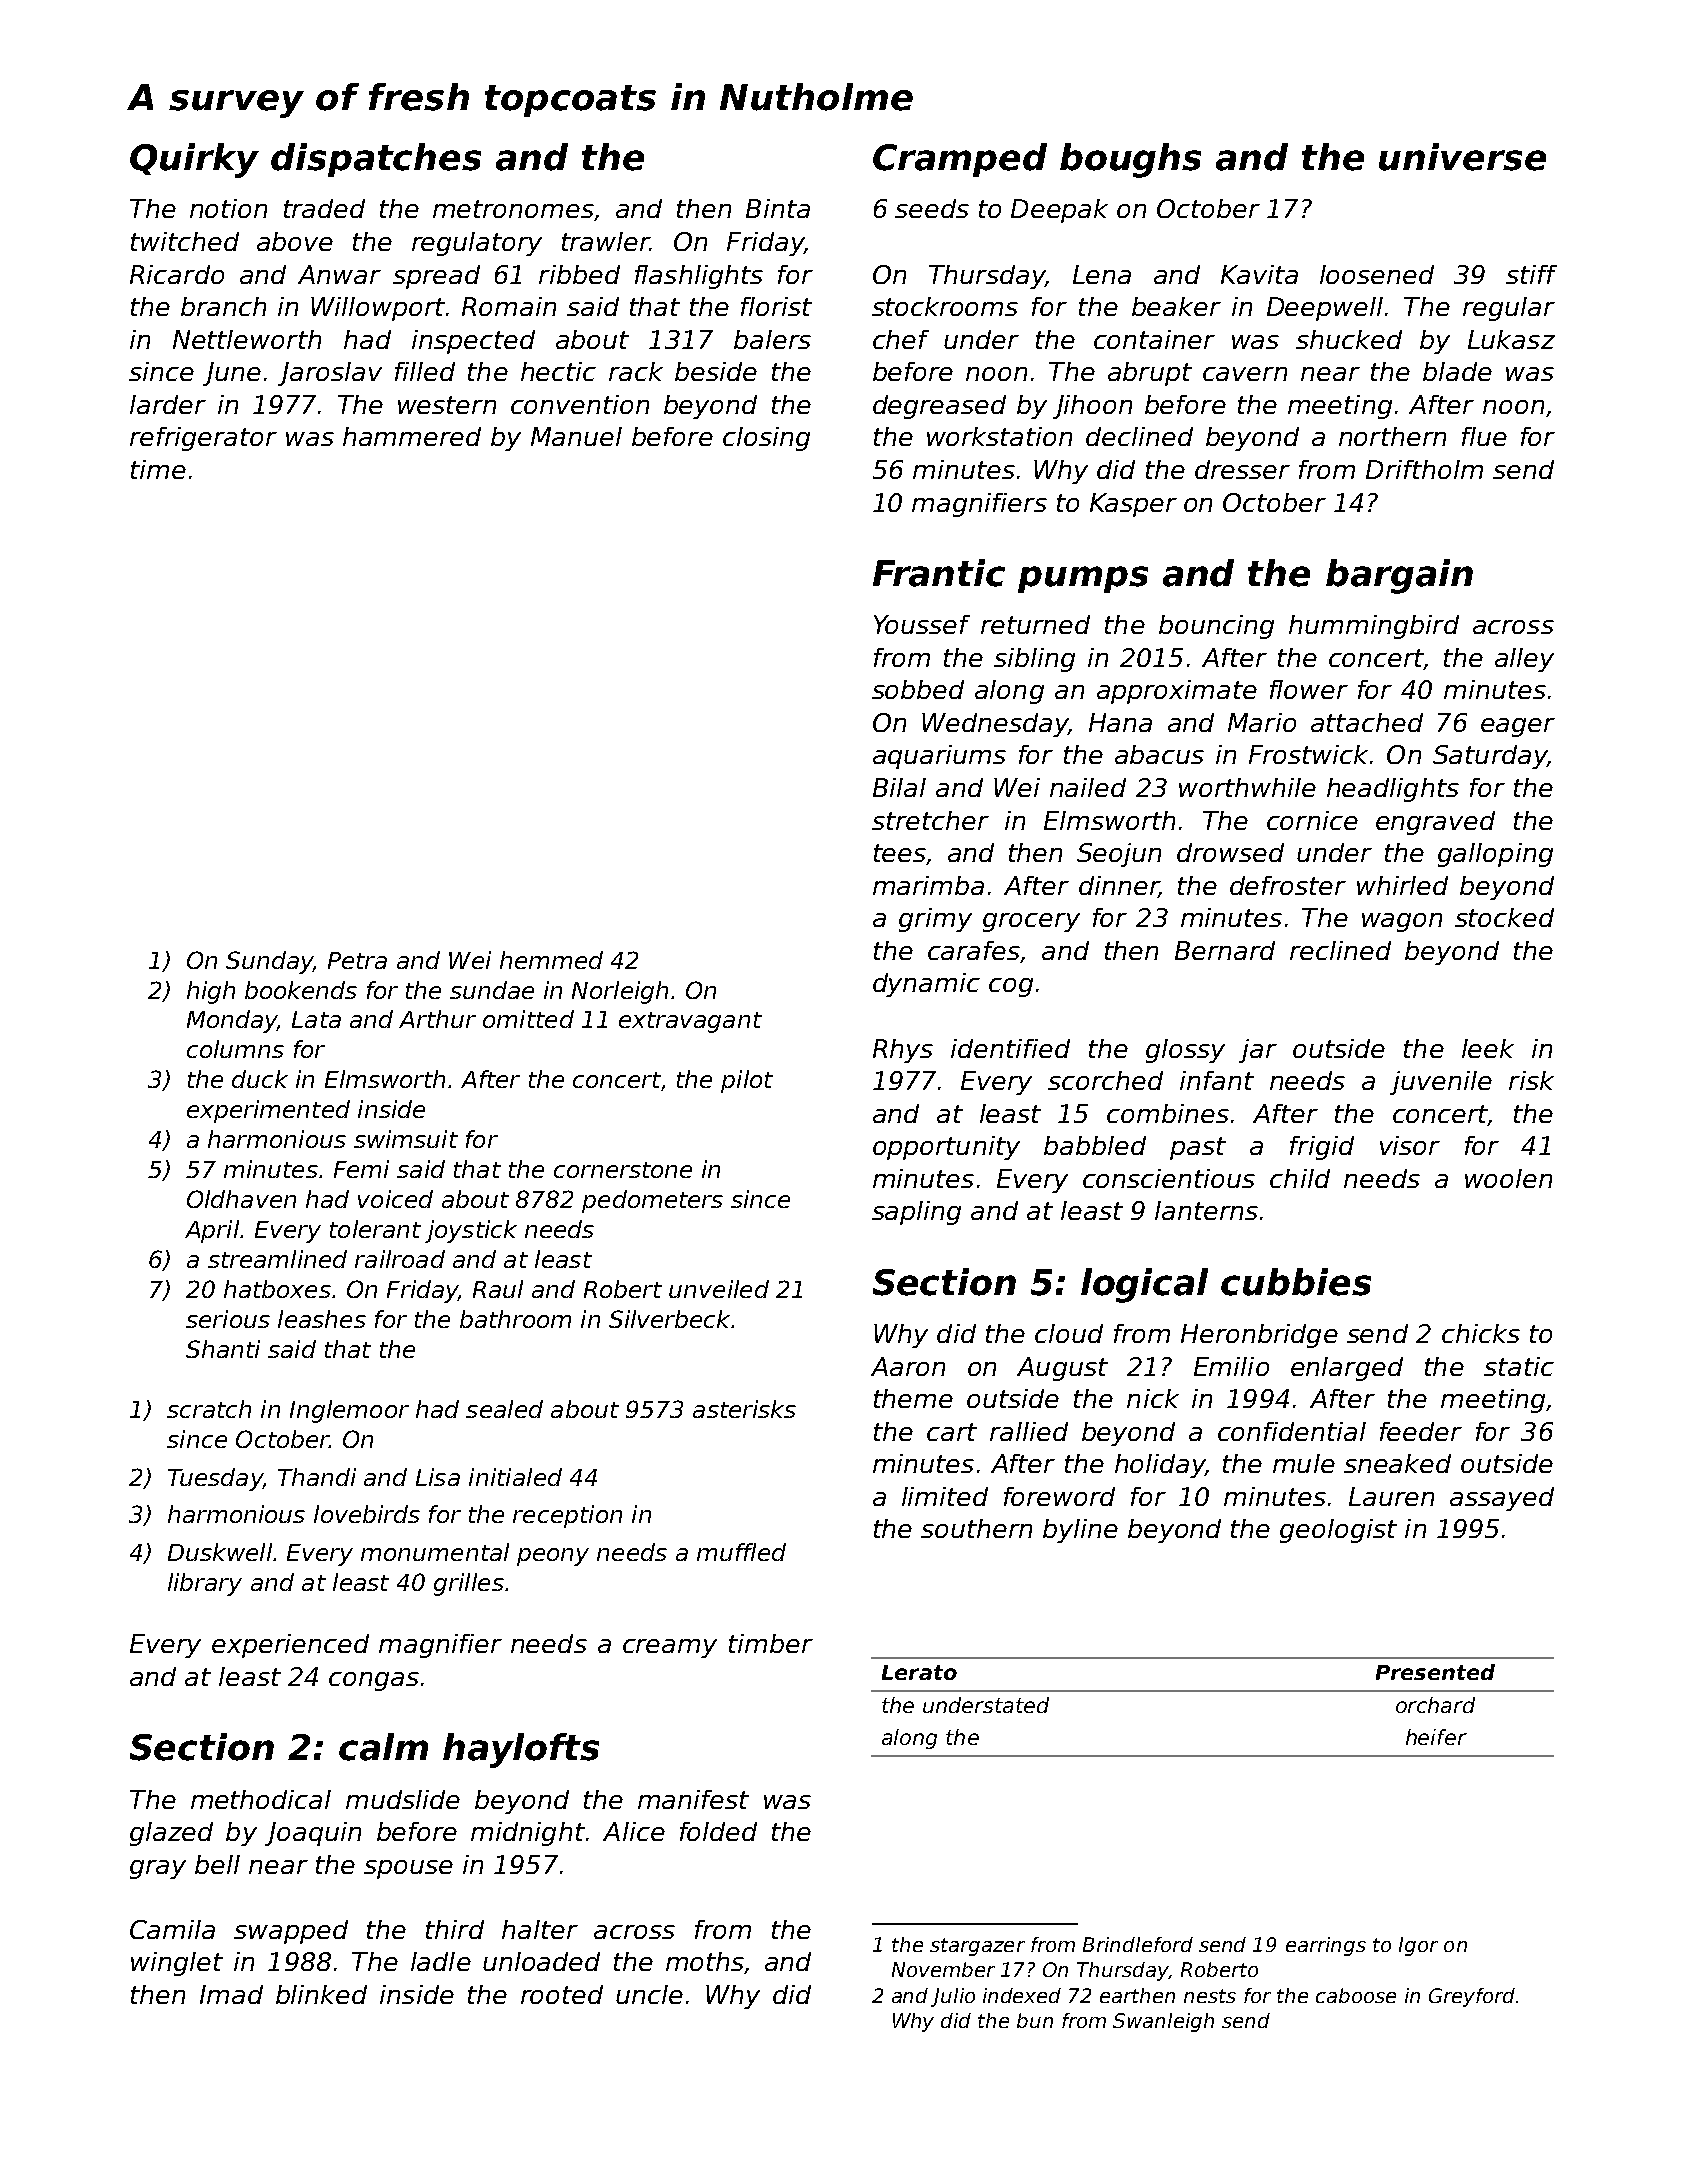  Describe the element at coordinates (718, 1831) in the screenshot. I see `folded` at that location.
